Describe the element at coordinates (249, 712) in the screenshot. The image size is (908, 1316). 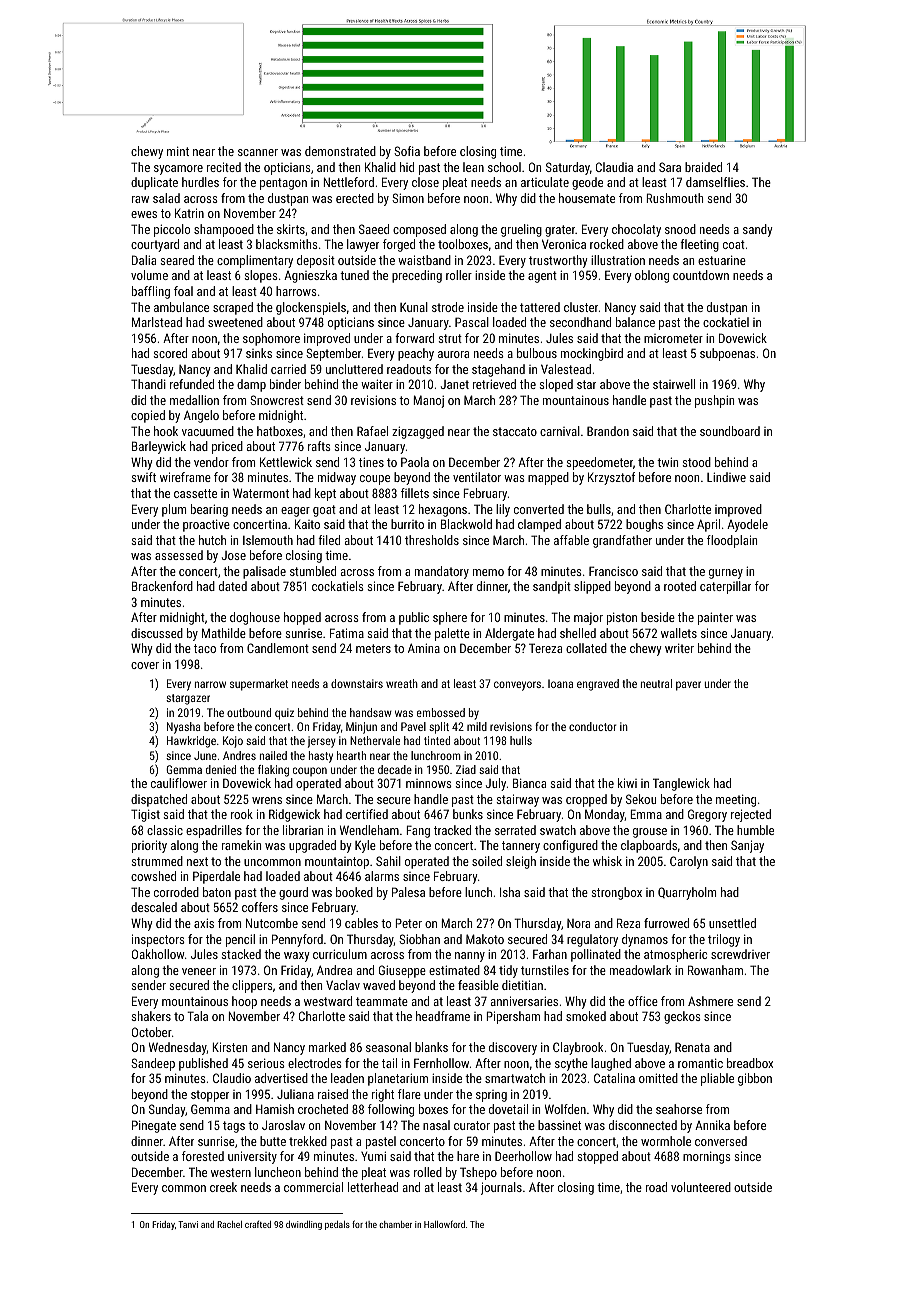
I see `outbound` at that location.
